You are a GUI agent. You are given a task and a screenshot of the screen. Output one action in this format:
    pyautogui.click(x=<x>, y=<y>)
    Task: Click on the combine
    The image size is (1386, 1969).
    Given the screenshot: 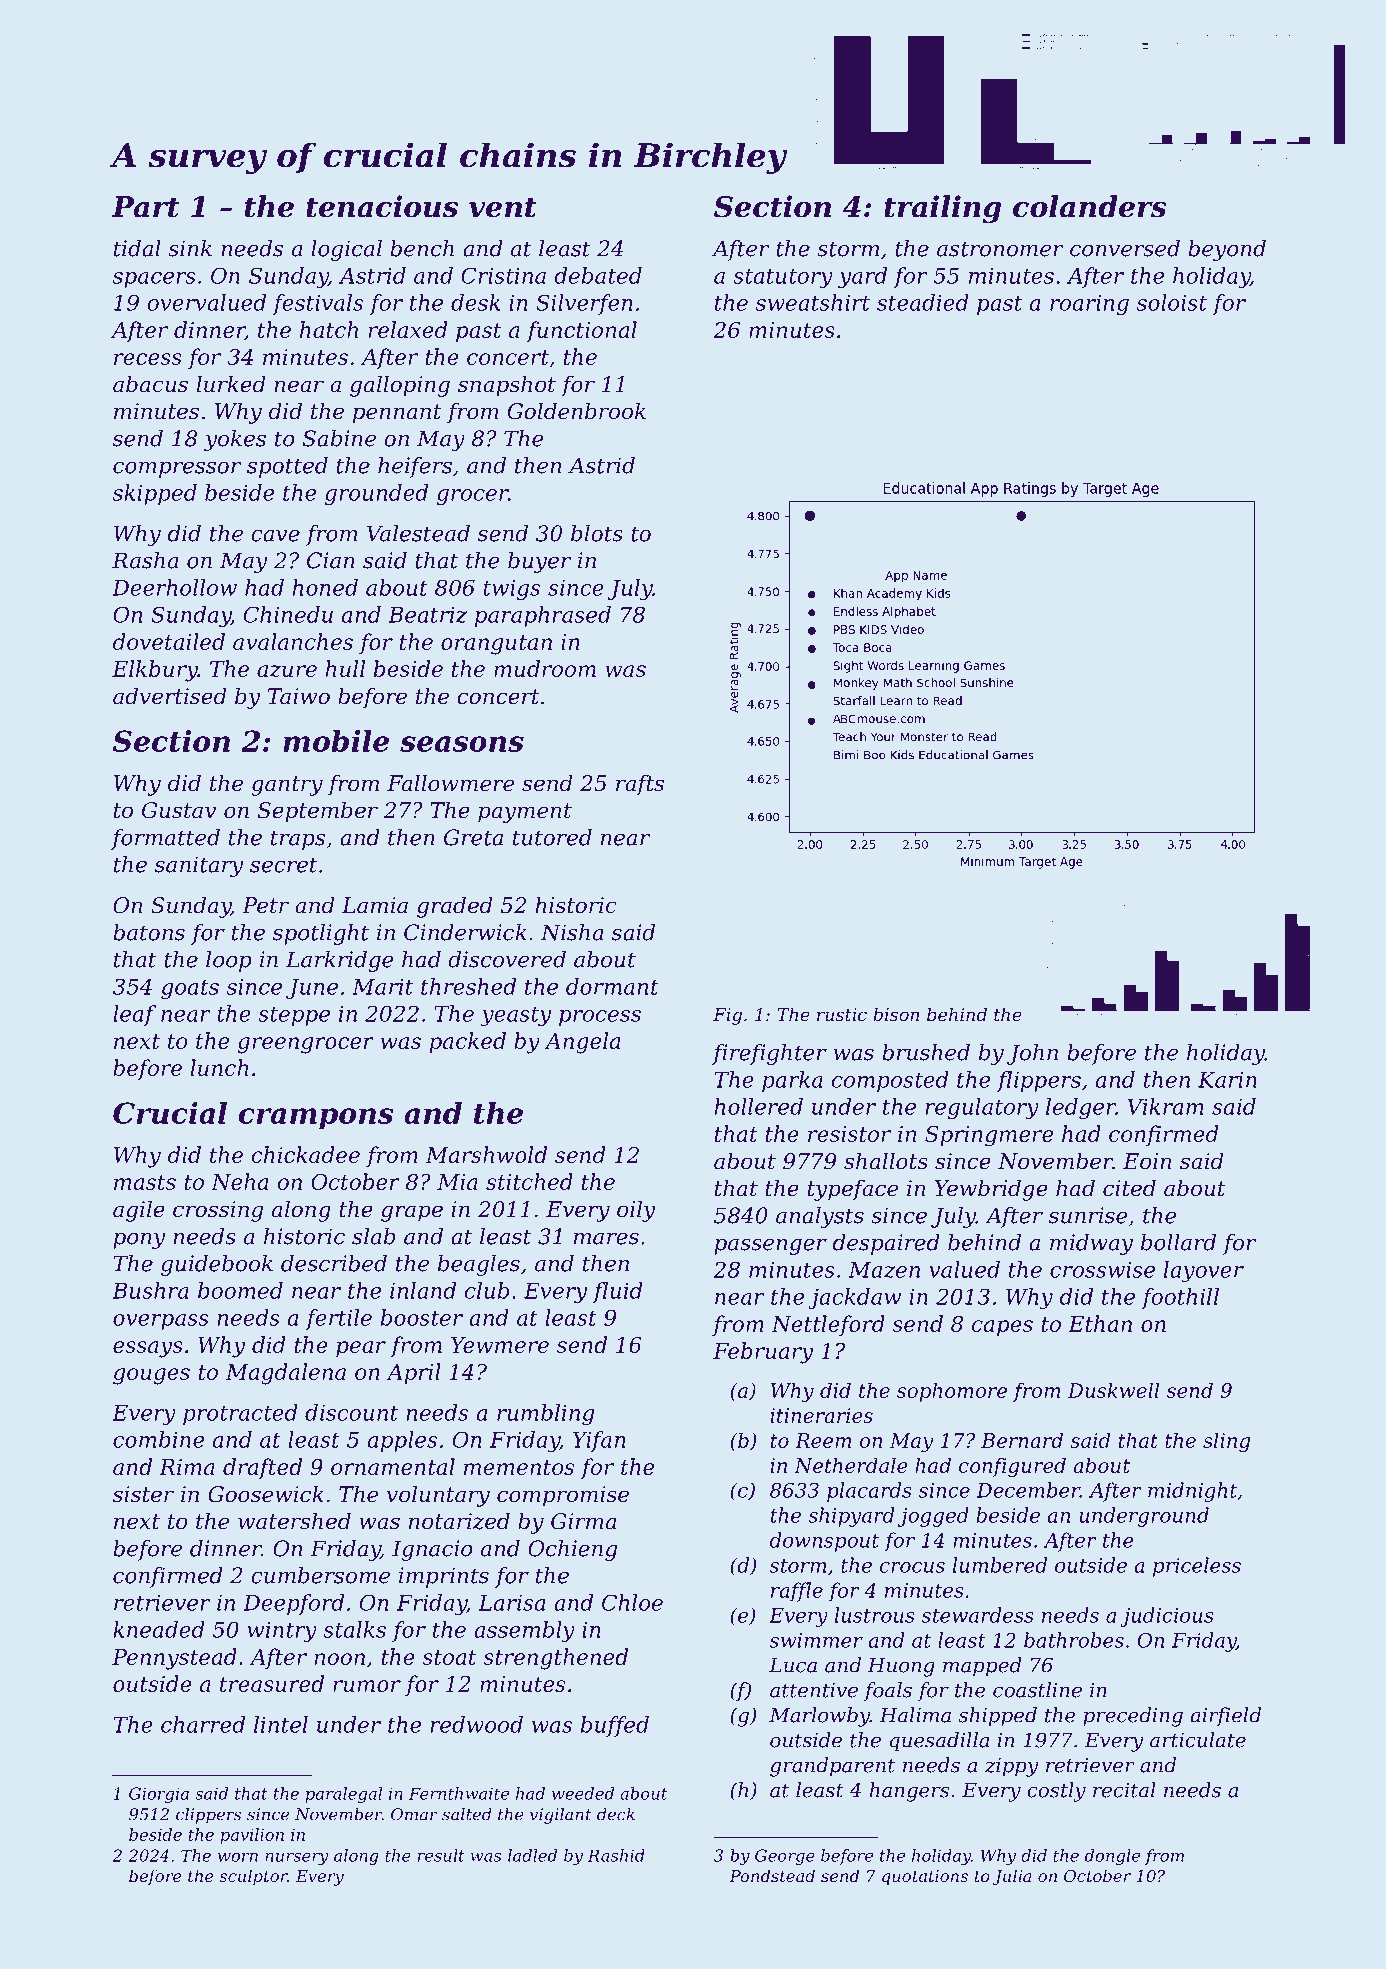 What is the action you would take?
    pyautogui.click(x=158, y=1439)
